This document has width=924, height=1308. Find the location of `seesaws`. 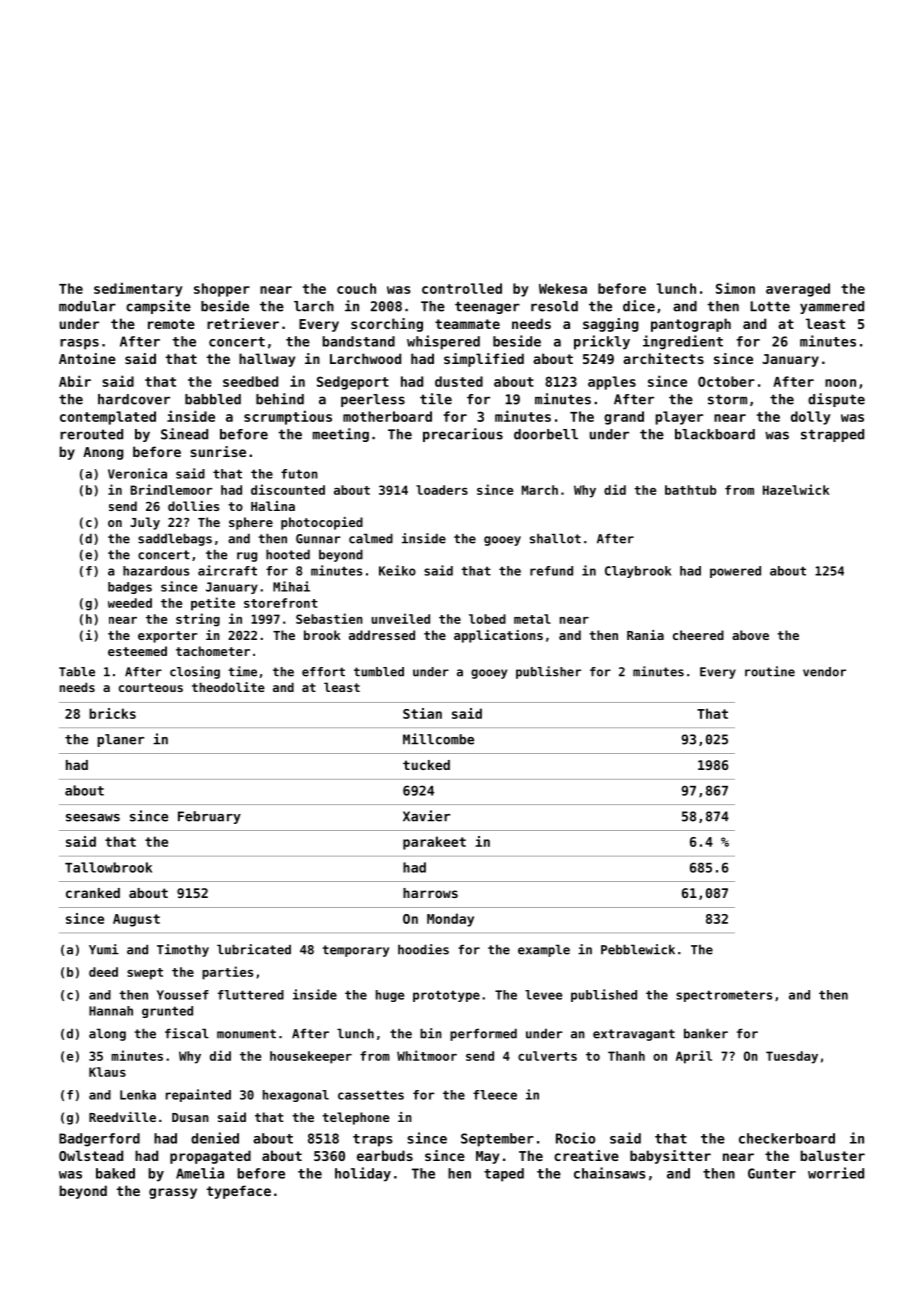

seesaws is located at coordinates (93, 818).
